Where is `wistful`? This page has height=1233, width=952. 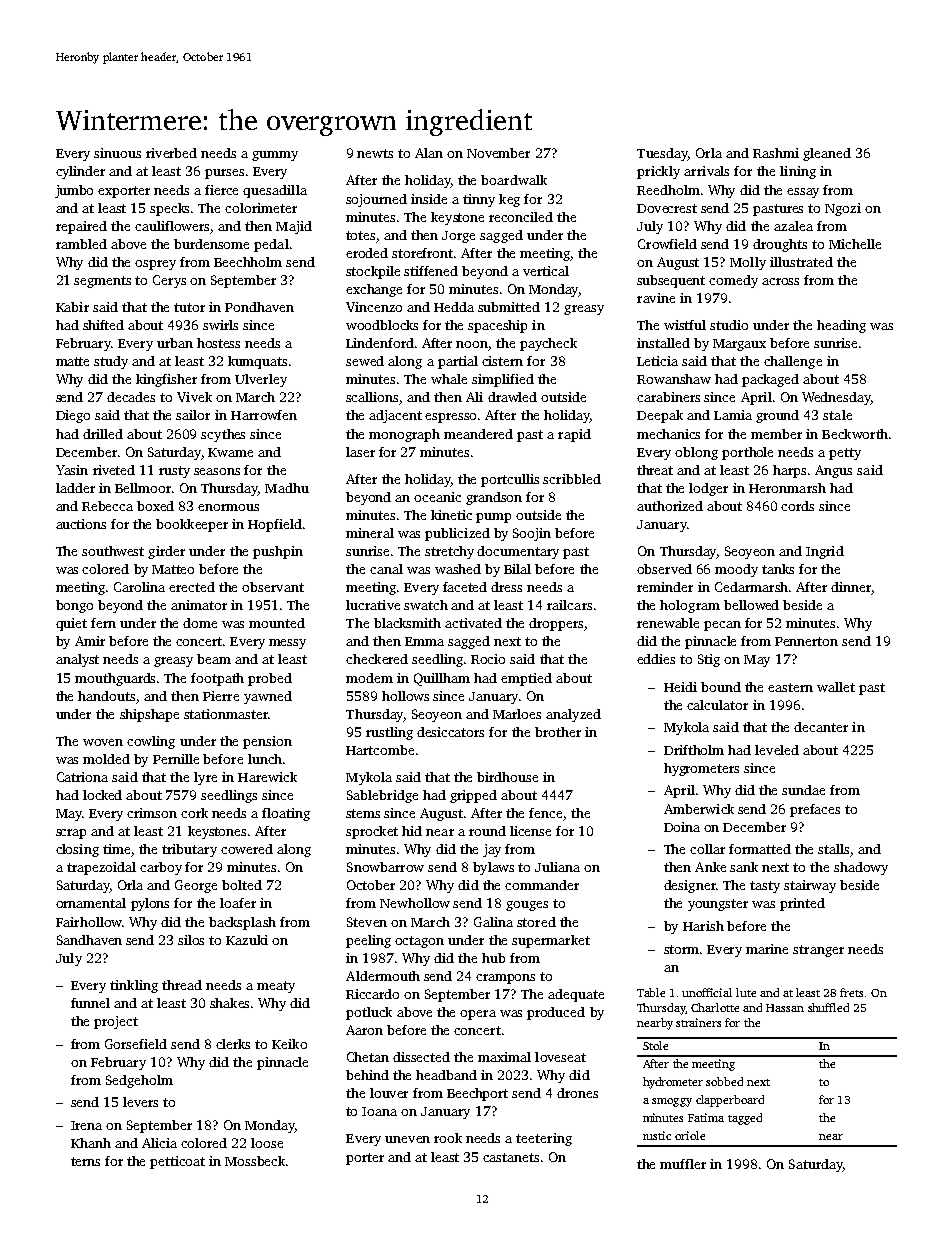 wistful is located at coordinates (685, 325).
